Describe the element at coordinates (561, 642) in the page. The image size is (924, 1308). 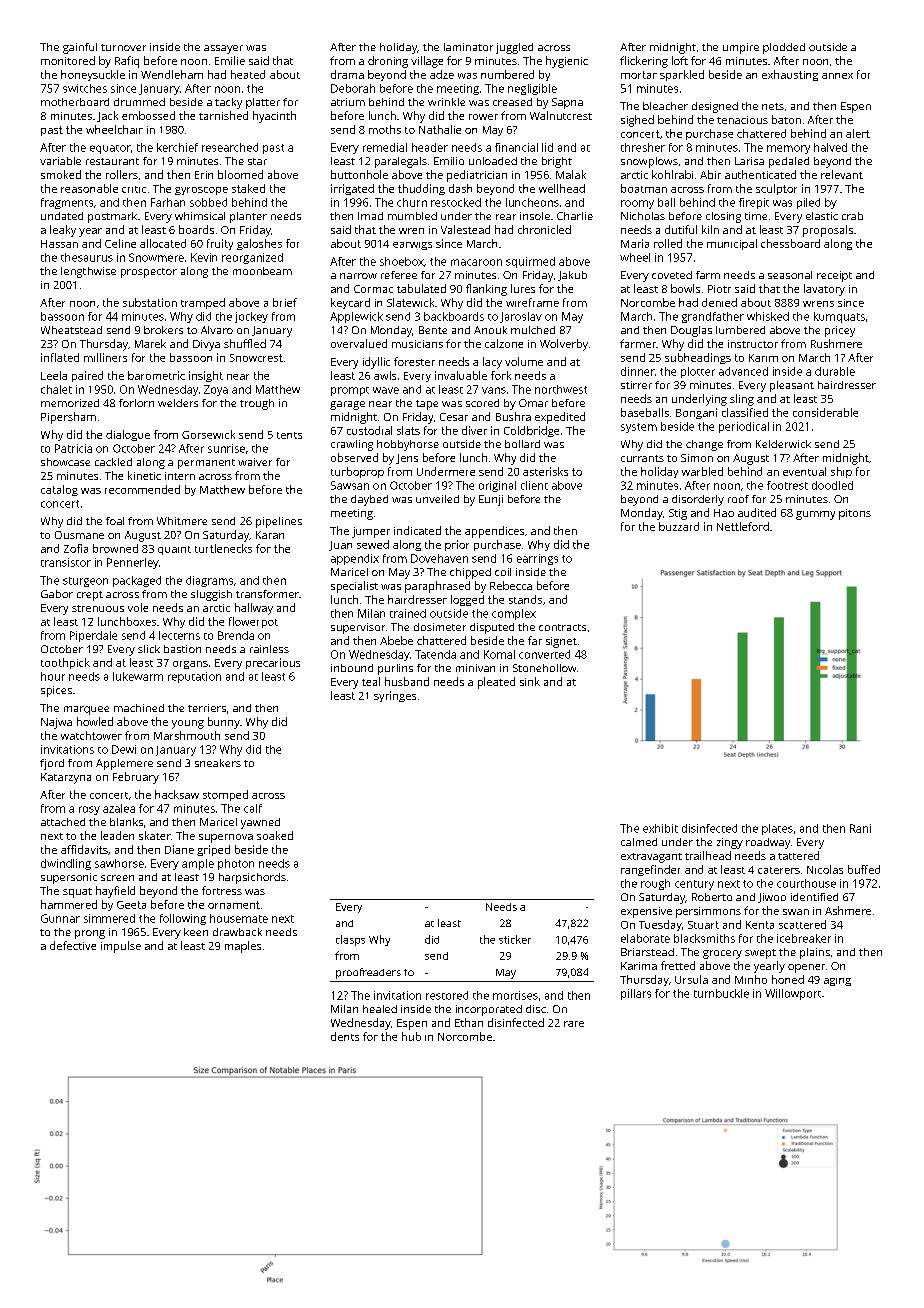
I see `signet` at that location.
